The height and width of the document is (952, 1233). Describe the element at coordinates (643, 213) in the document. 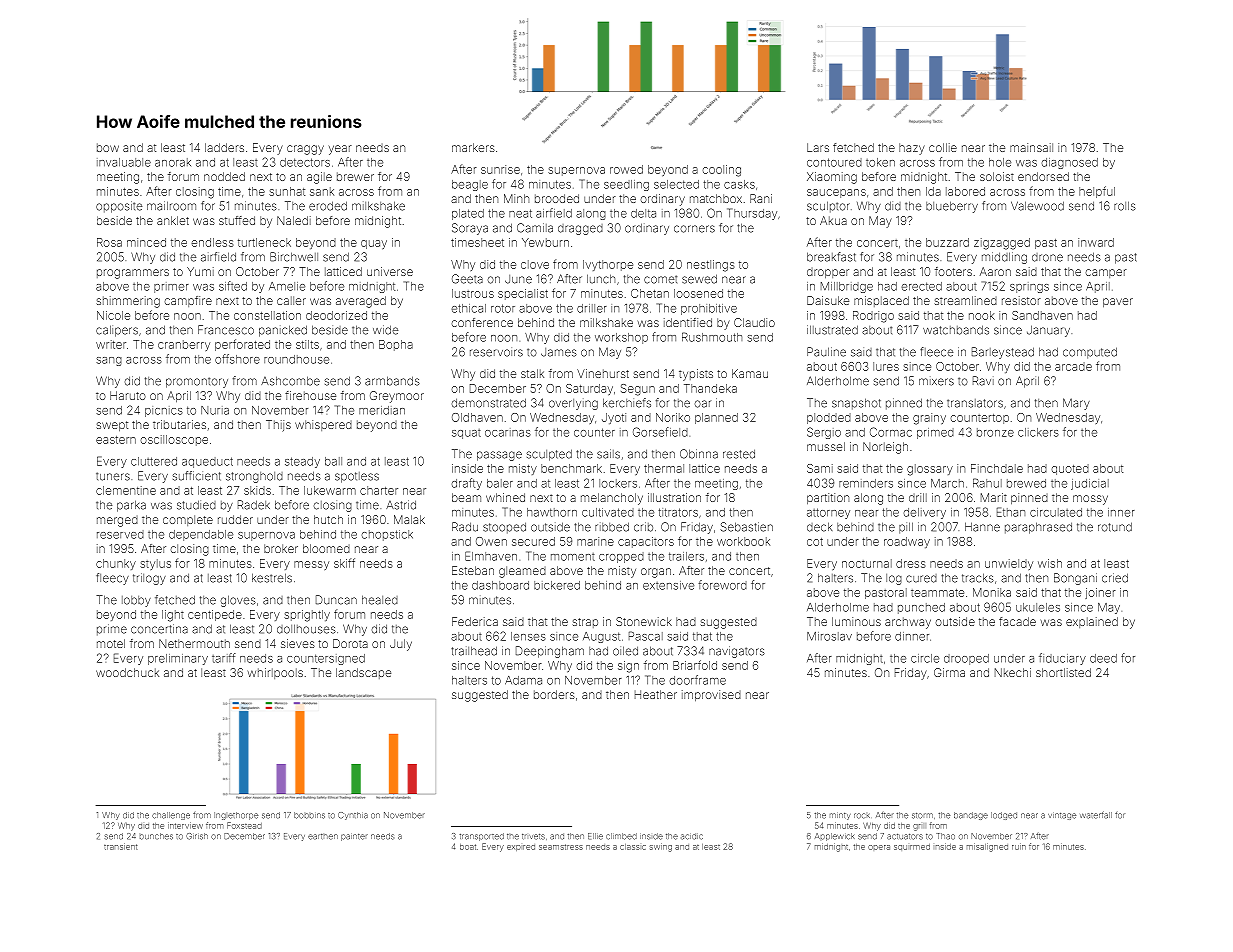

I see `delta` at that location.
